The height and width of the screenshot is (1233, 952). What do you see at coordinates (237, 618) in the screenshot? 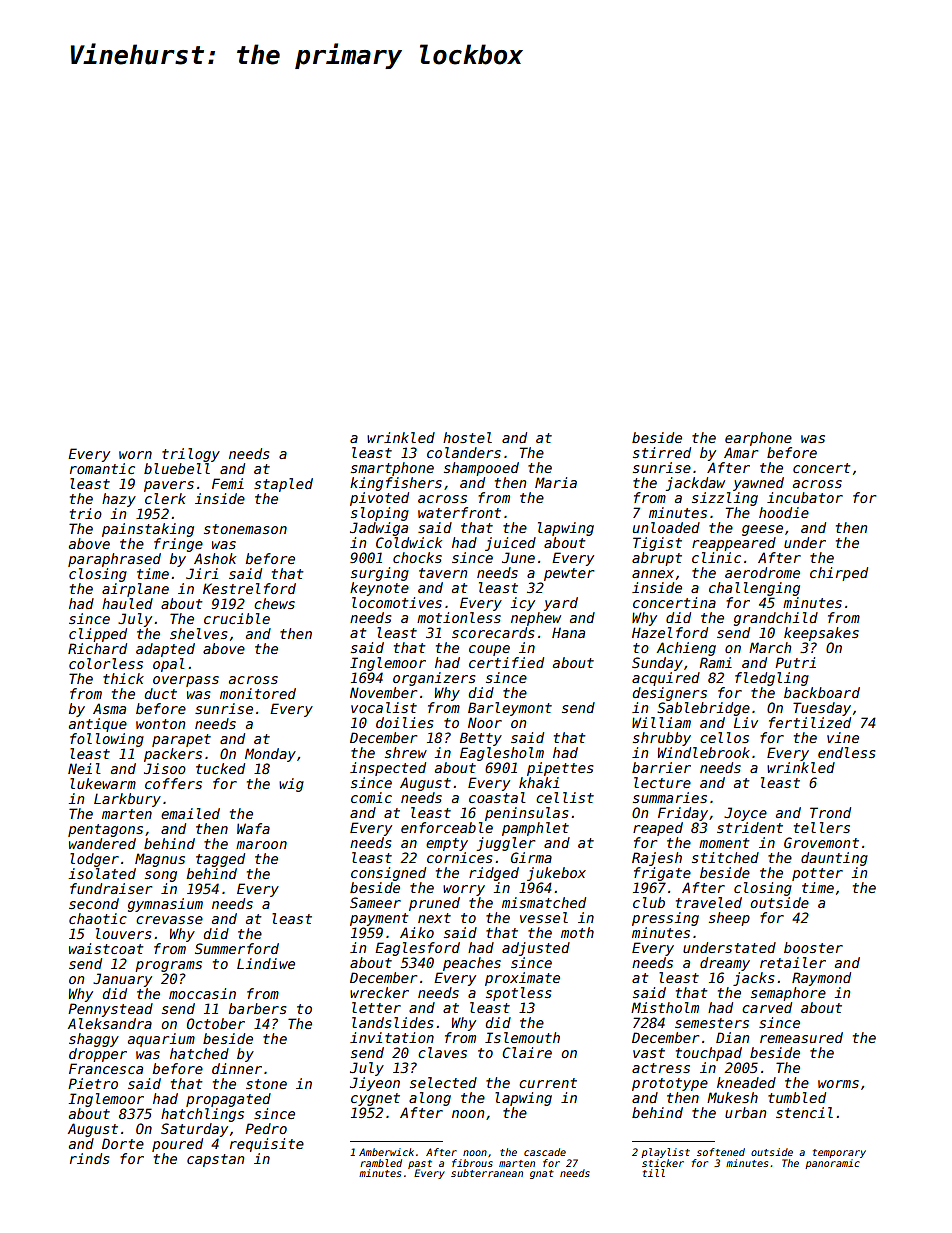
I see `crucible` at bounding box center [237, 618].
